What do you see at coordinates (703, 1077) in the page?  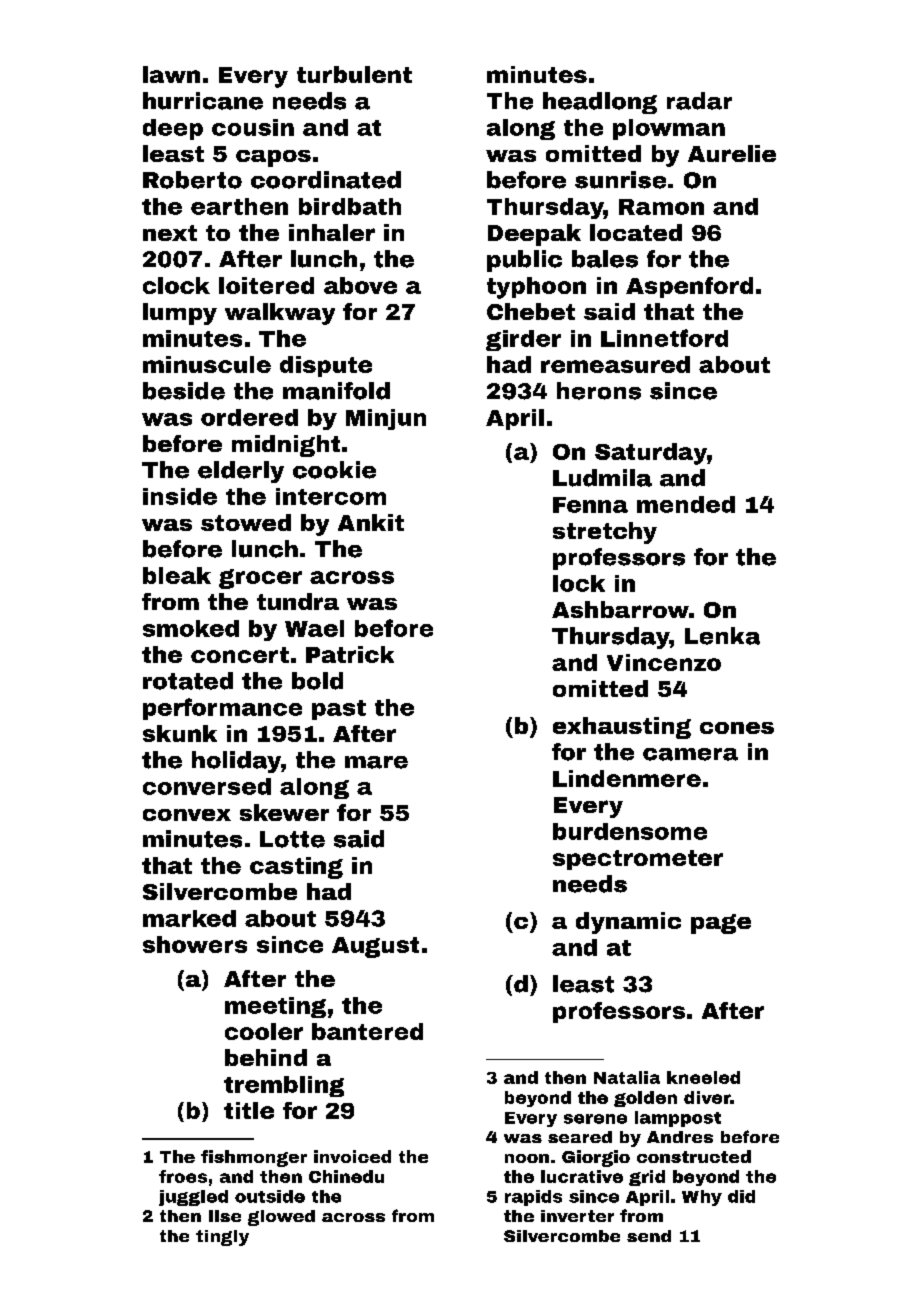 I see `kneeled` at bounding box center [703, 1077].
